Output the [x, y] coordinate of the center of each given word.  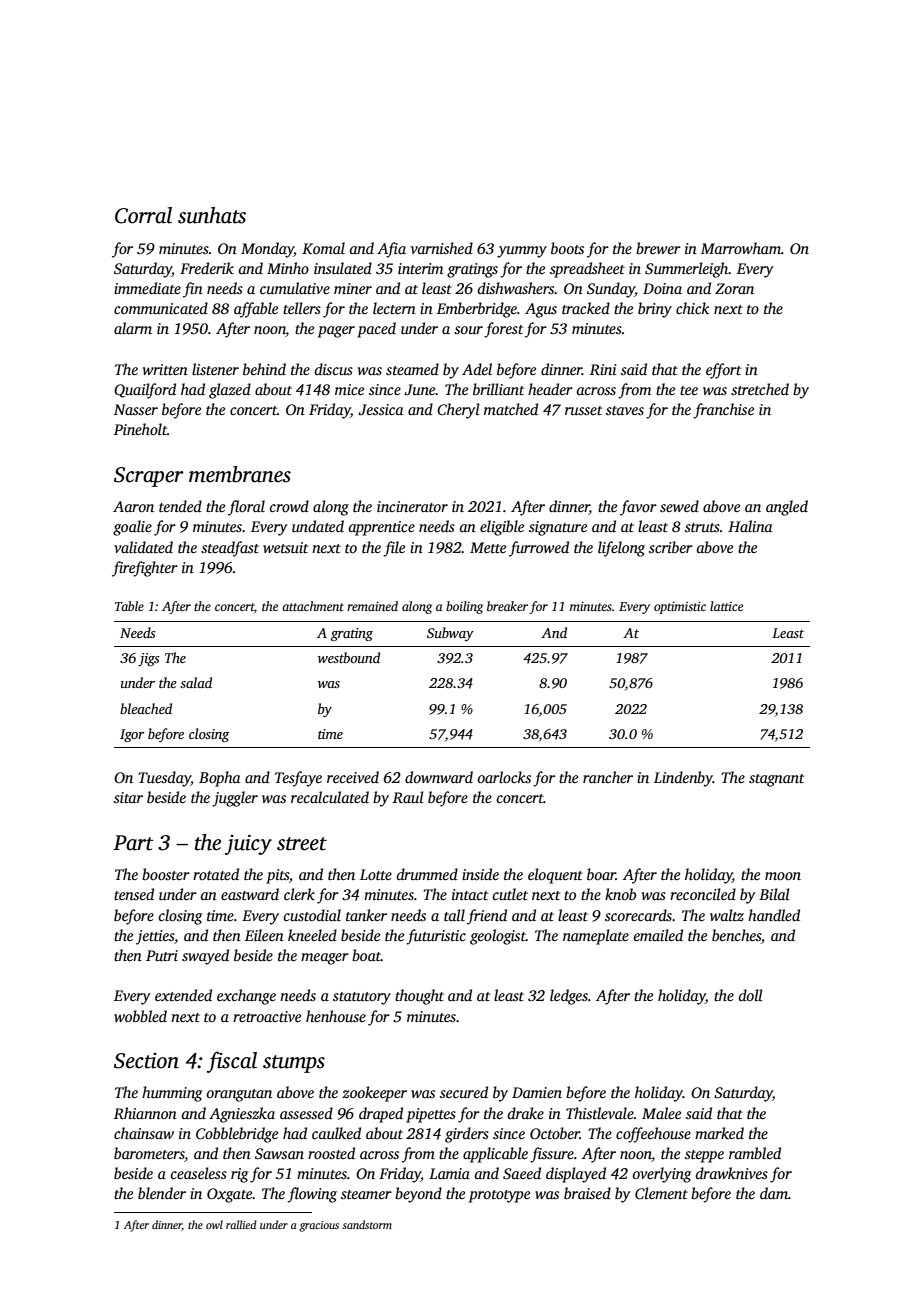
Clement [661, 1193]
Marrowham [741, 248]
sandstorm [367, 1224]
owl [214, 1224]
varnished [441, 248]
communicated [161, 308]
